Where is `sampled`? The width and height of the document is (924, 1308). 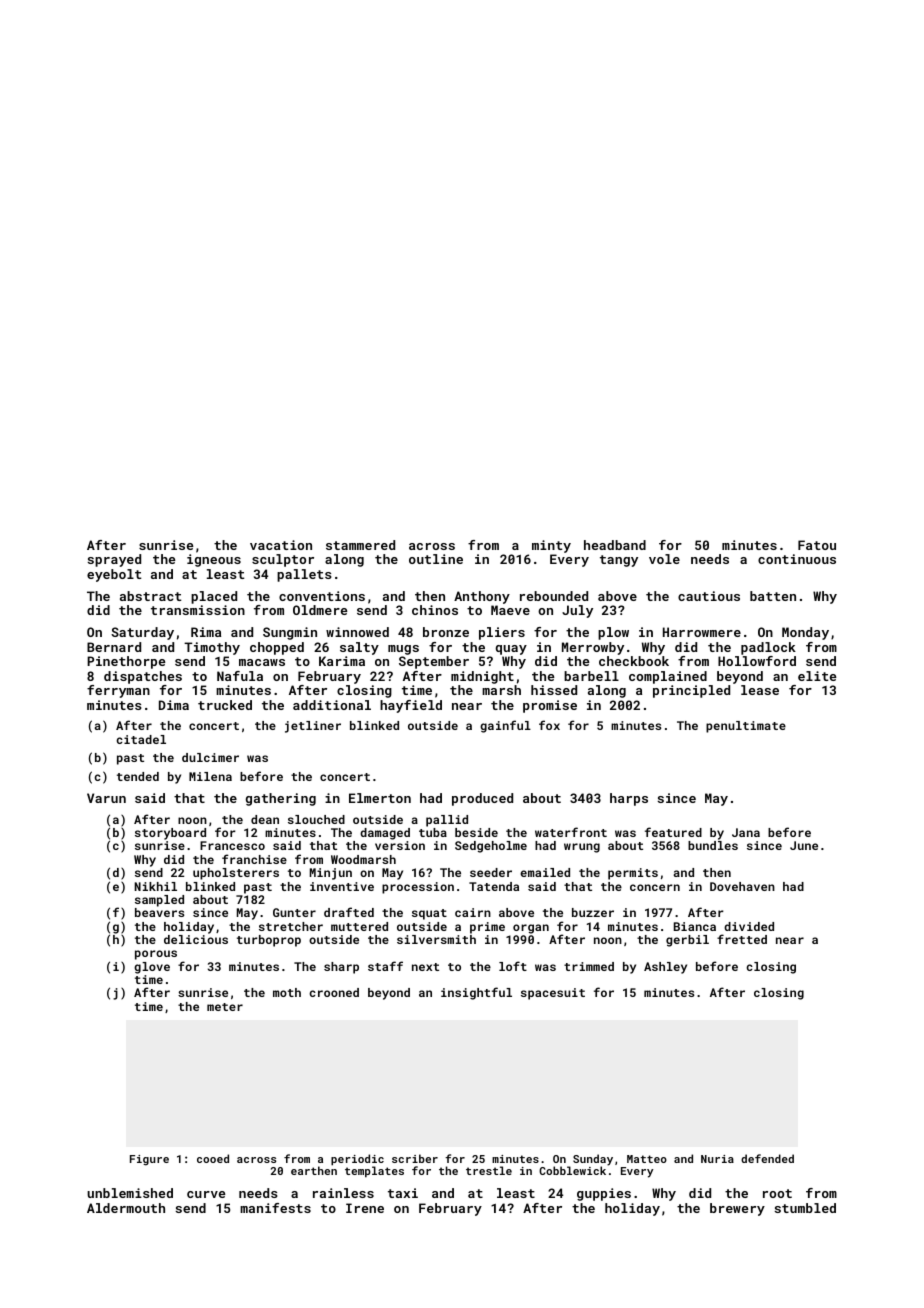 sampled is located at coordinates (159, 901).
